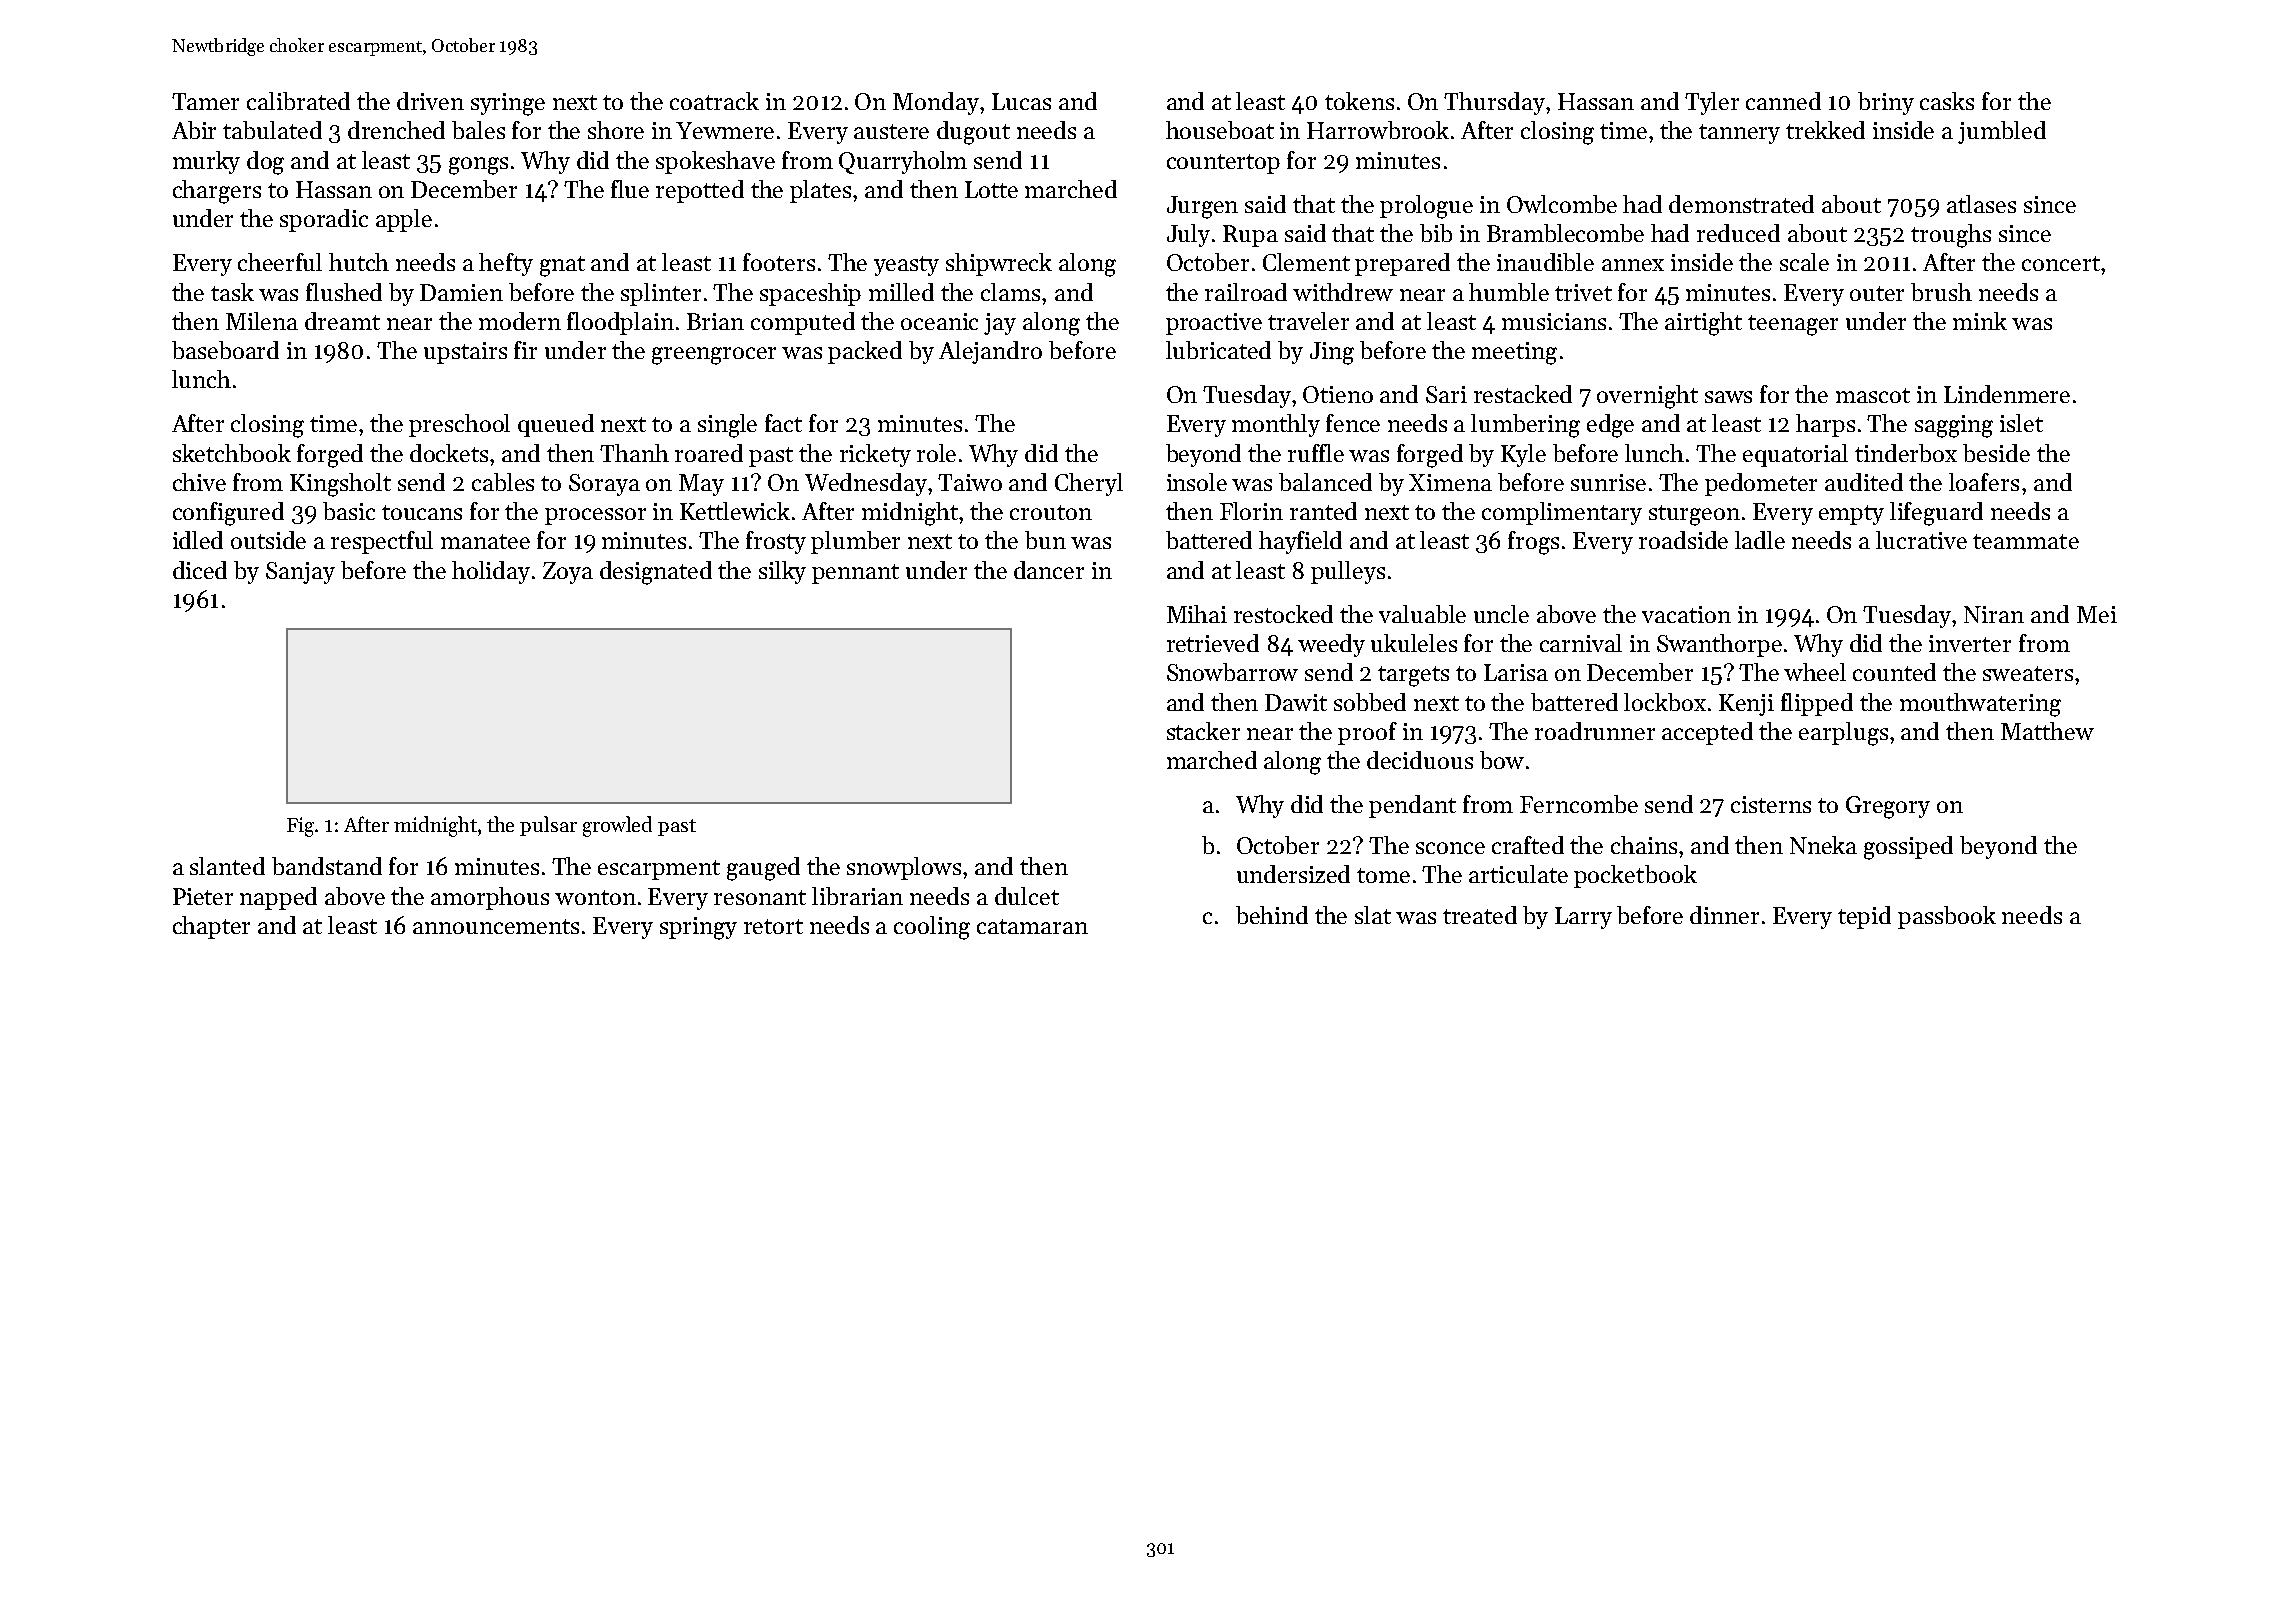 The width and height of the screenshot is (2292, 1620). Describe the element at coordinates (568, 573) in the screenshot. I see `Zoya` at that location.
